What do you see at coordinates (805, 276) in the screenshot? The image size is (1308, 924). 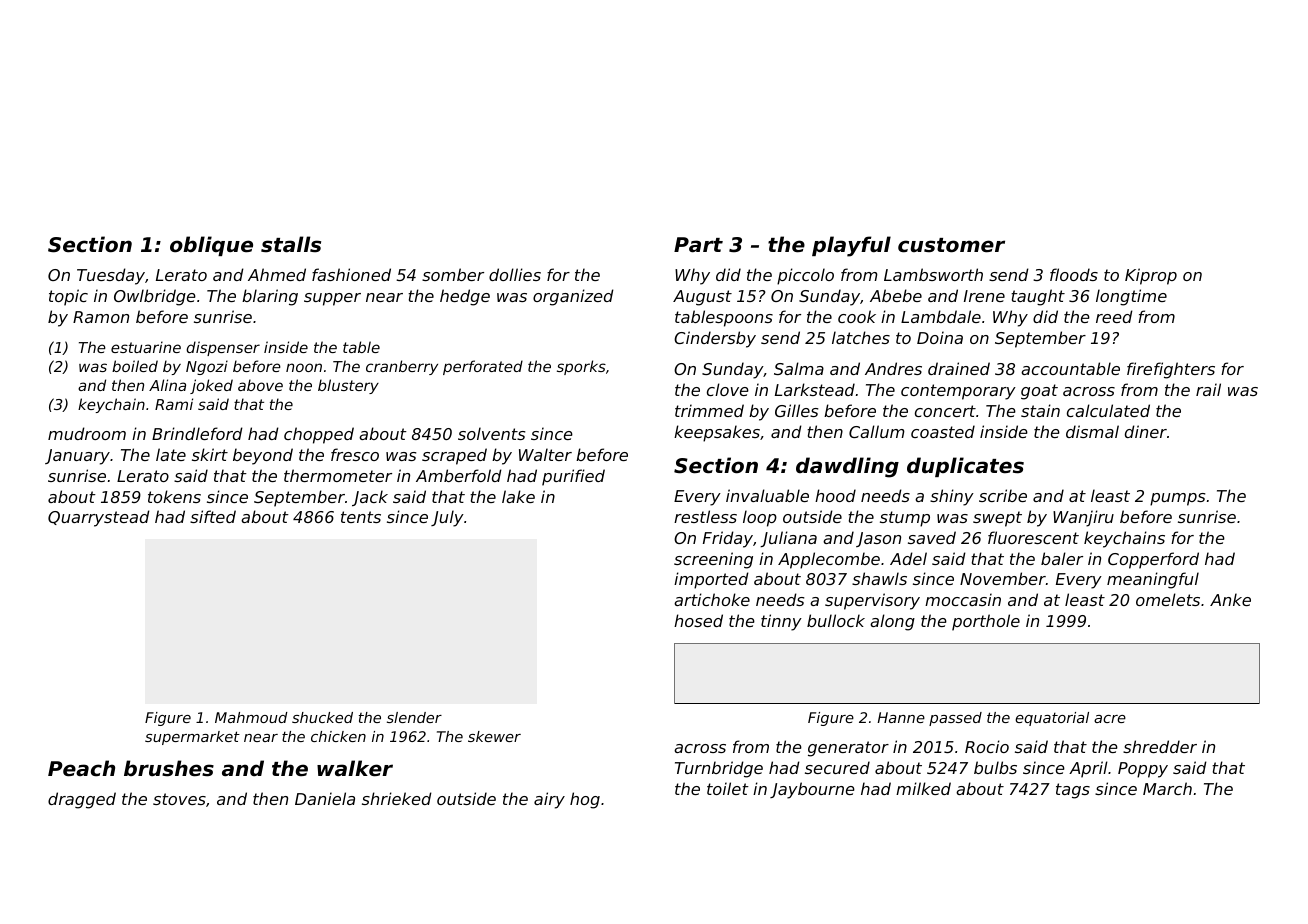 I see `piccolo` at bounding box center [805, 276].
